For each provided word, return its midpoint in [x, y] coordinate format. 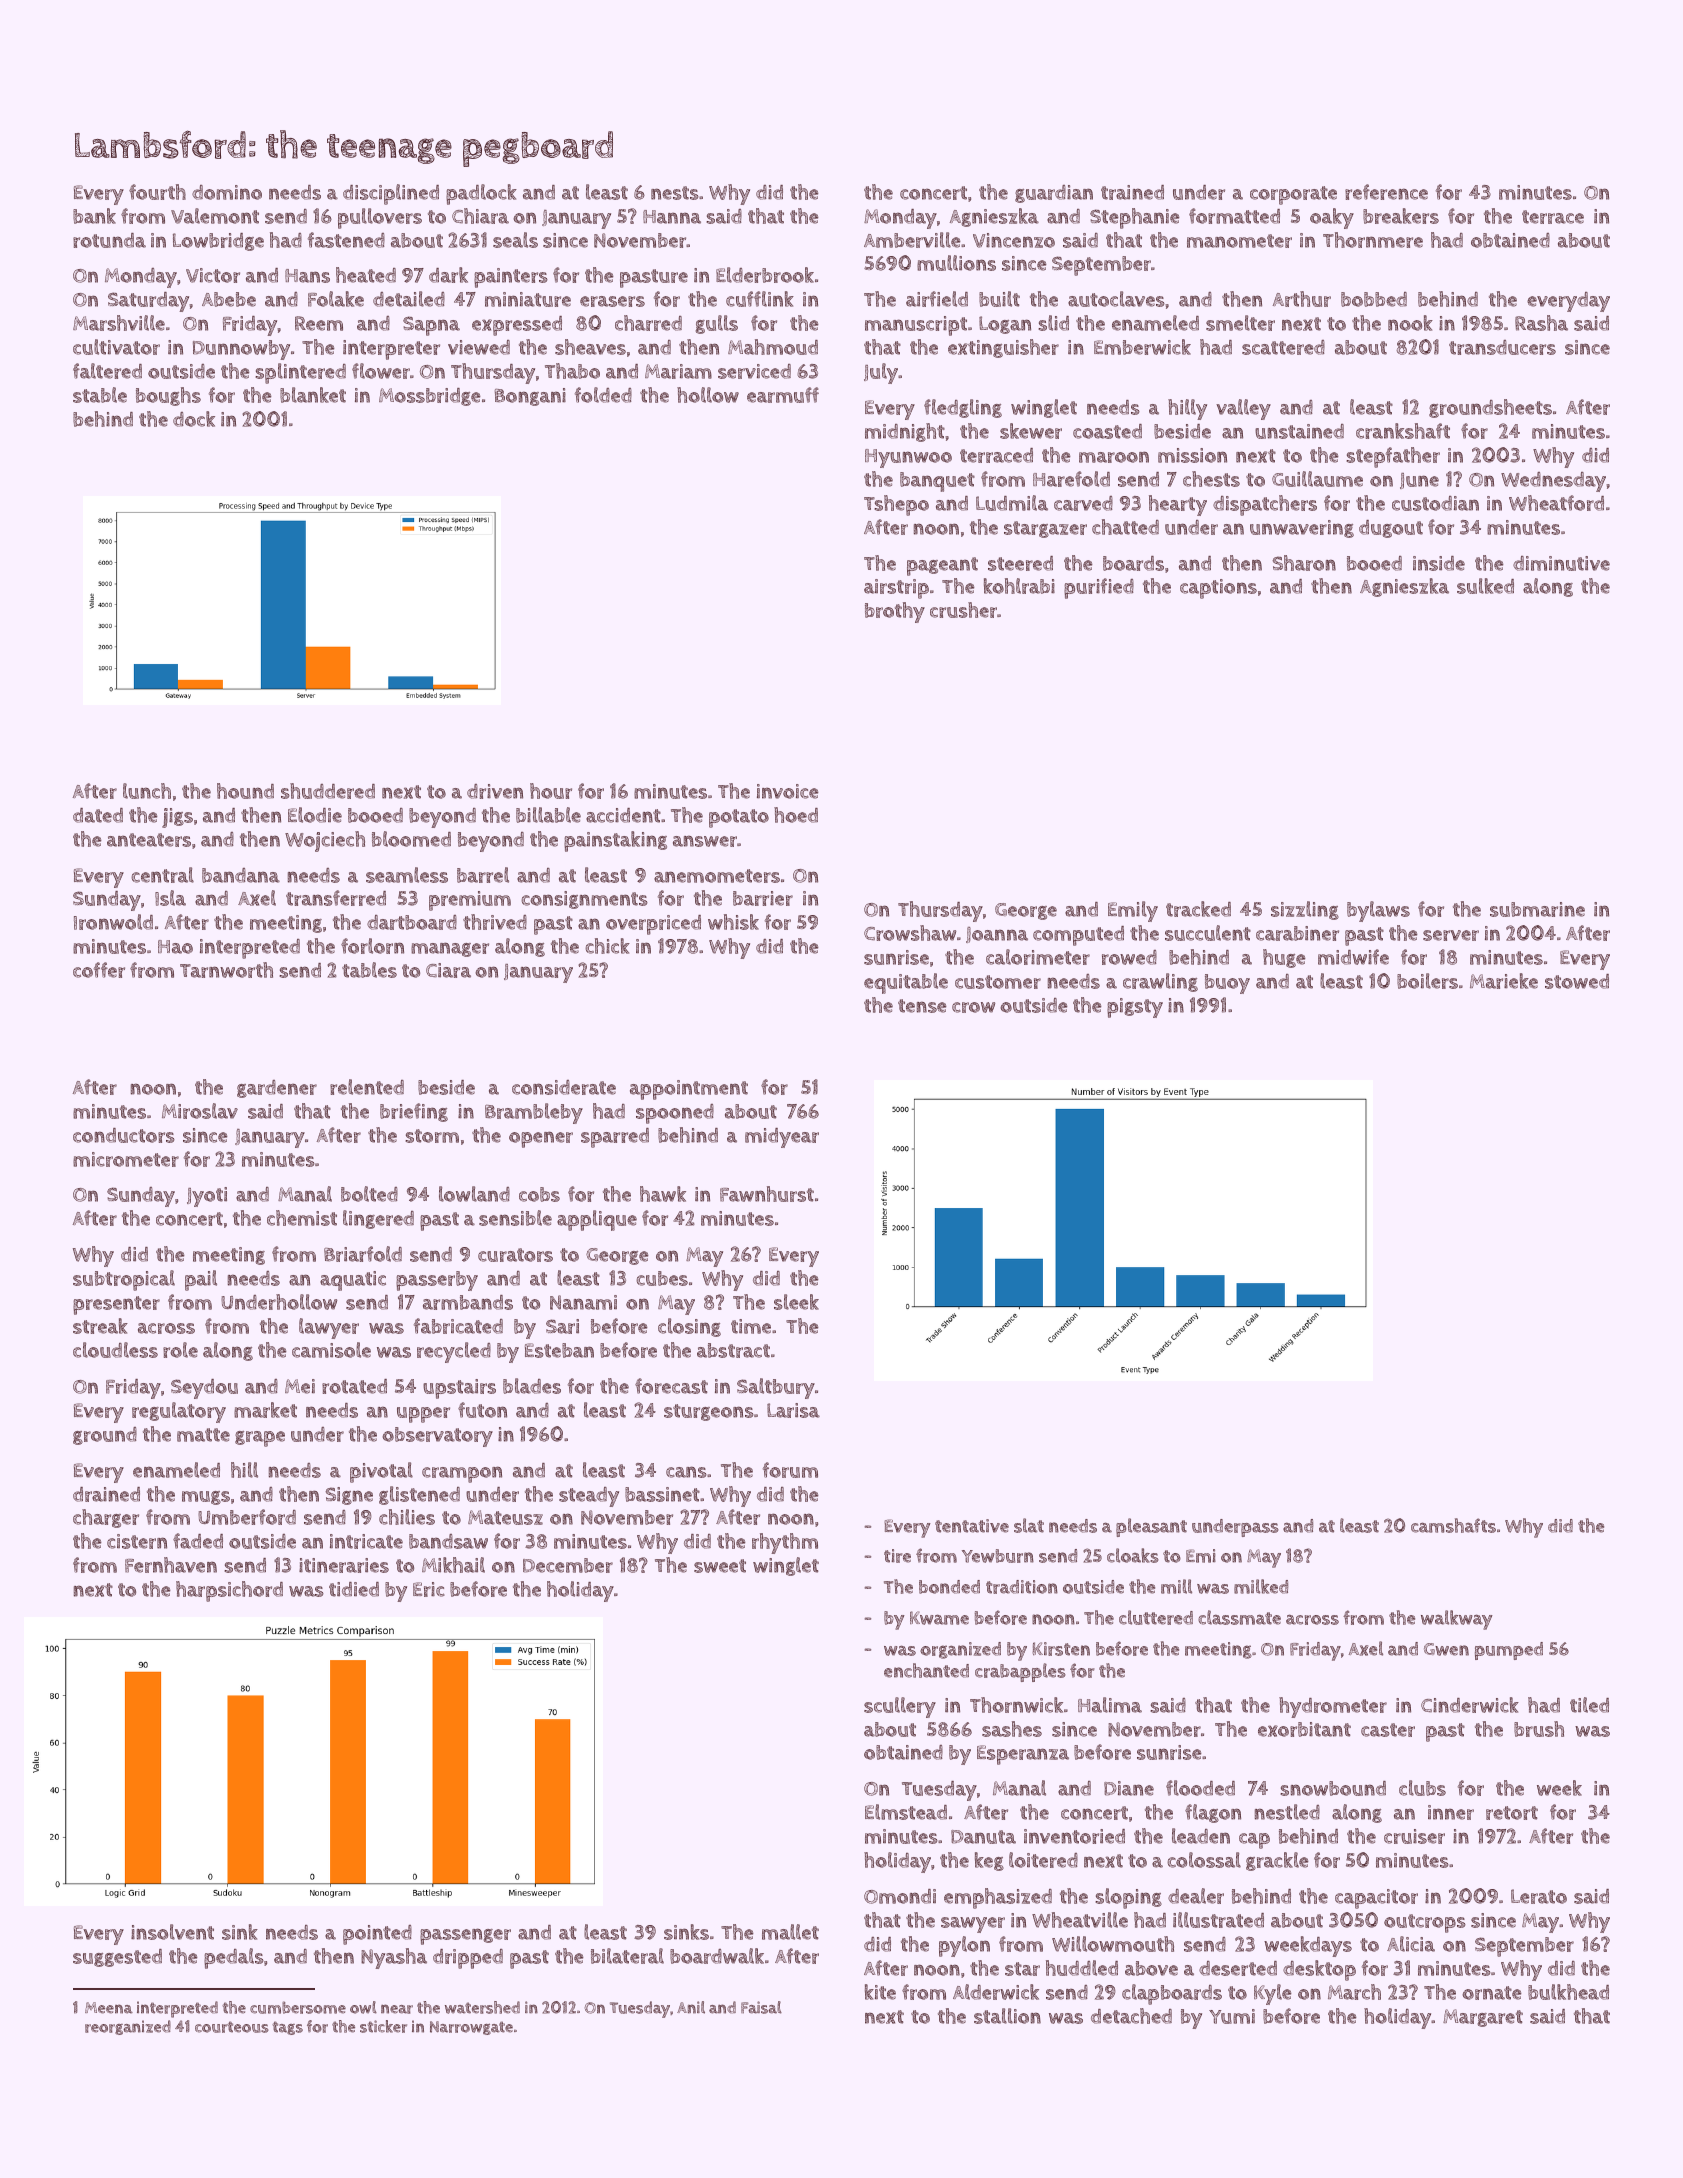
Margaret [1483, 2018]
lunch [147, 791]
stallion [1007, 2016]
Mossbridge [430, 397]
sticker [383, 2026]
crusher [963, 610]
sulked [1485, 586]
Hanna [672, 217]
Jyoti [207, 1197]
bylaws [1378, 911]
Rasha [1541, 323]
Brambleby [534, 1113]
